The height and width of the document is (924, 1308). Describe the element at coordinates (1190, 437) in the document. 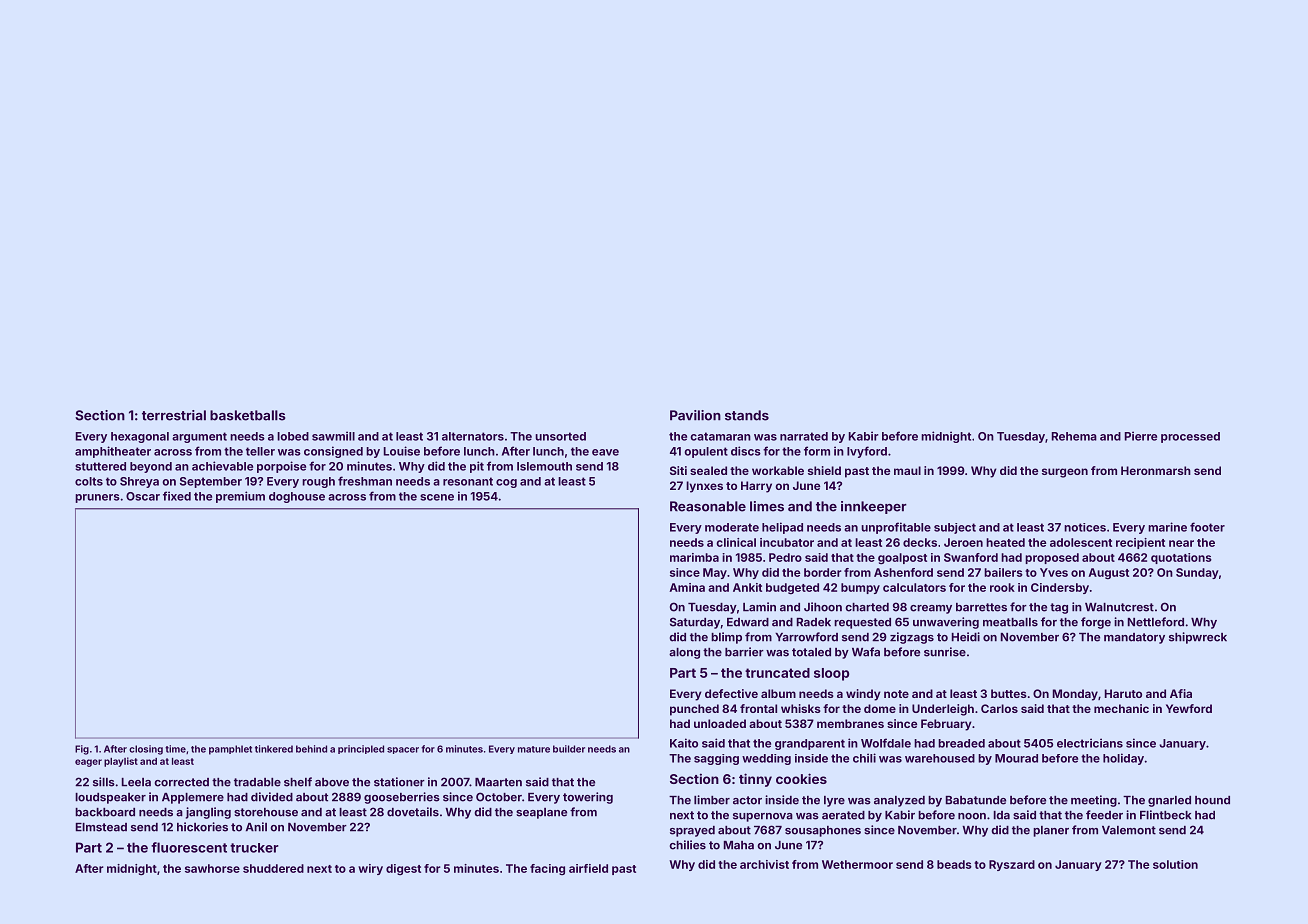

I see `processed` at that location.
